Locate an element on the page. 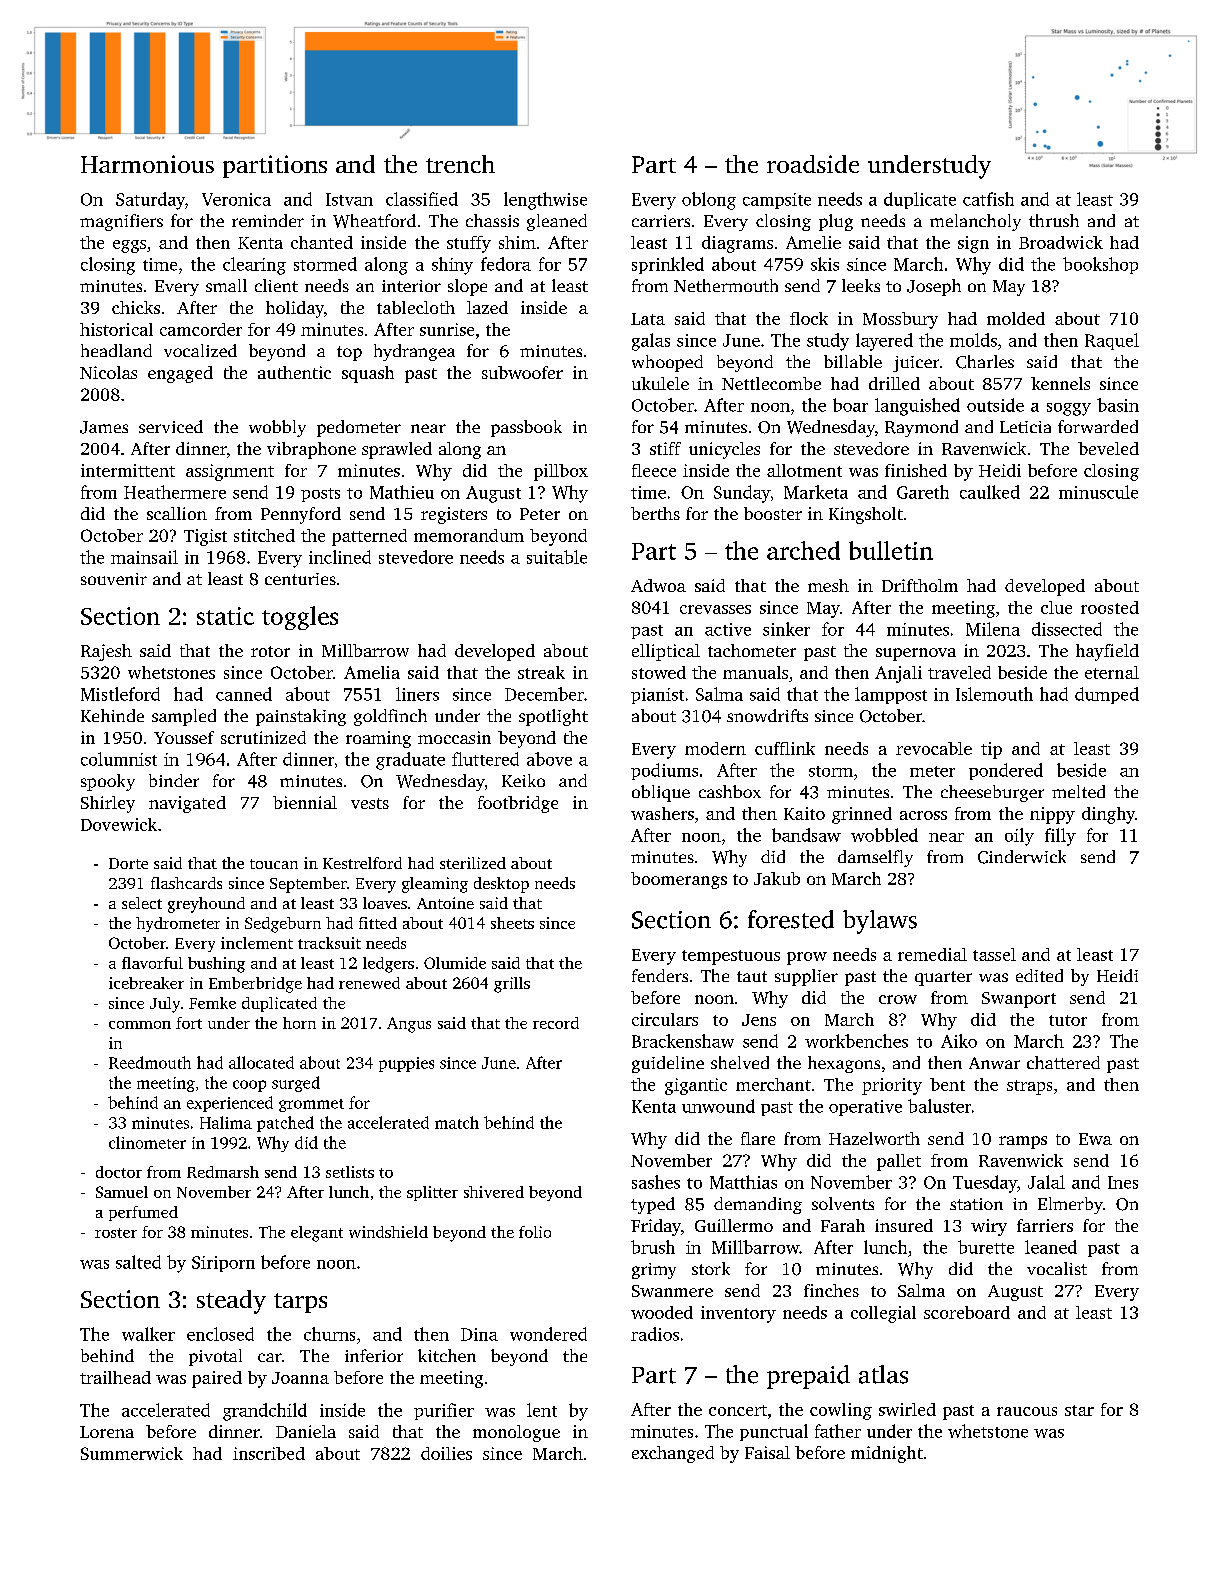 This page has width=1219, height=1578. Mistleford is located at coordinates (120, 694).
